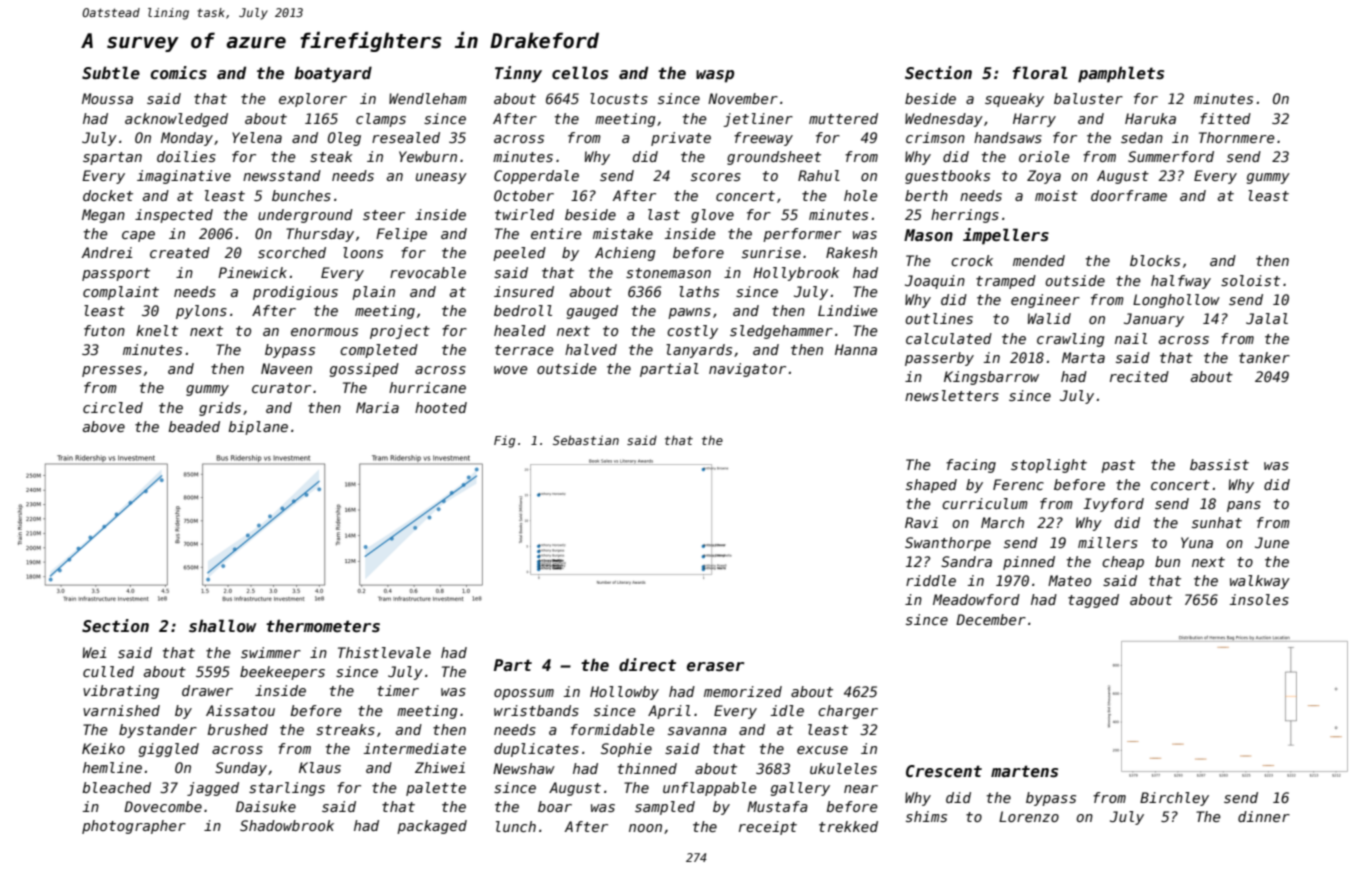  I want to click on eraser, so click(715, 667).
